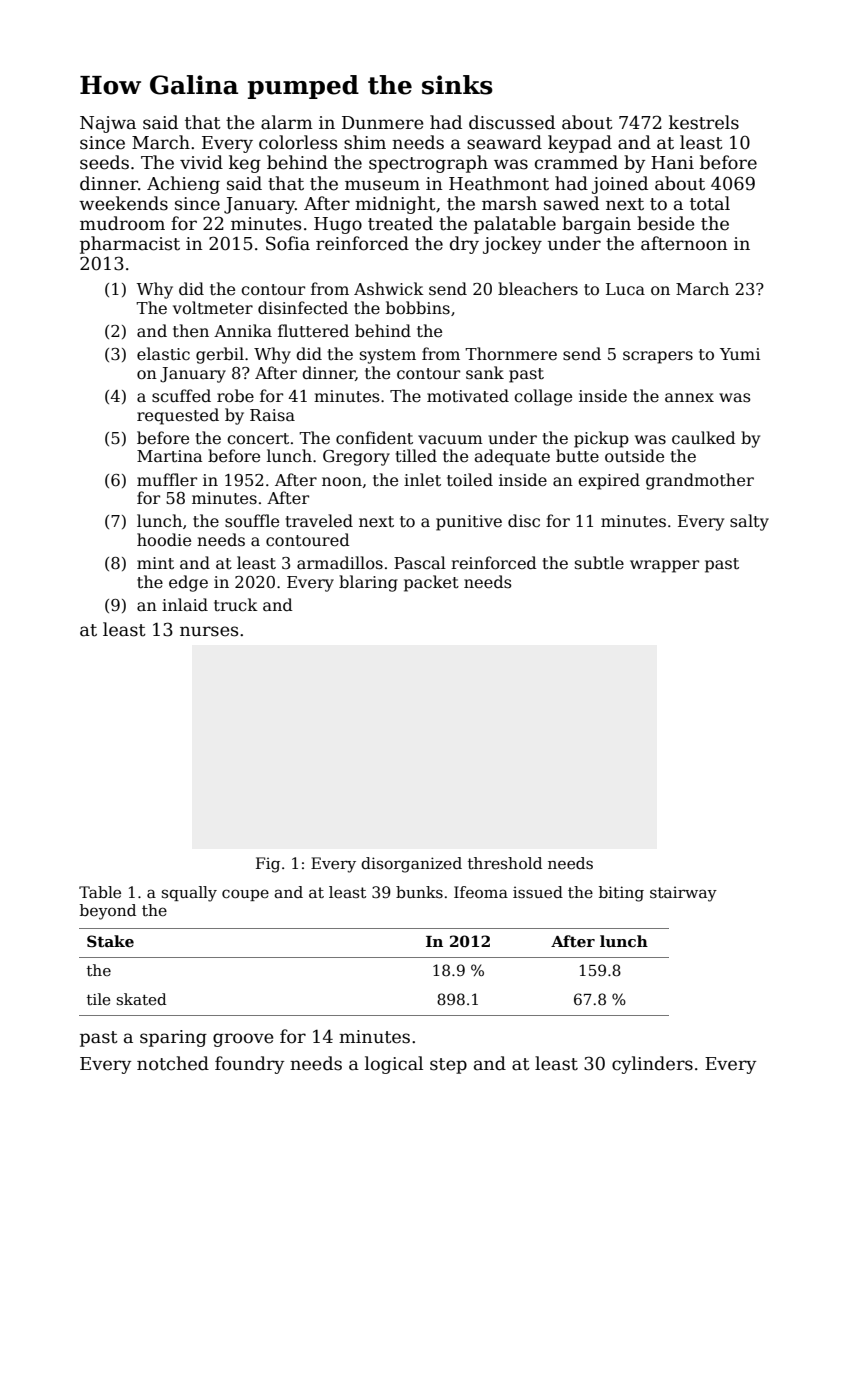  I want to click on logical, so click(394, 1065).
